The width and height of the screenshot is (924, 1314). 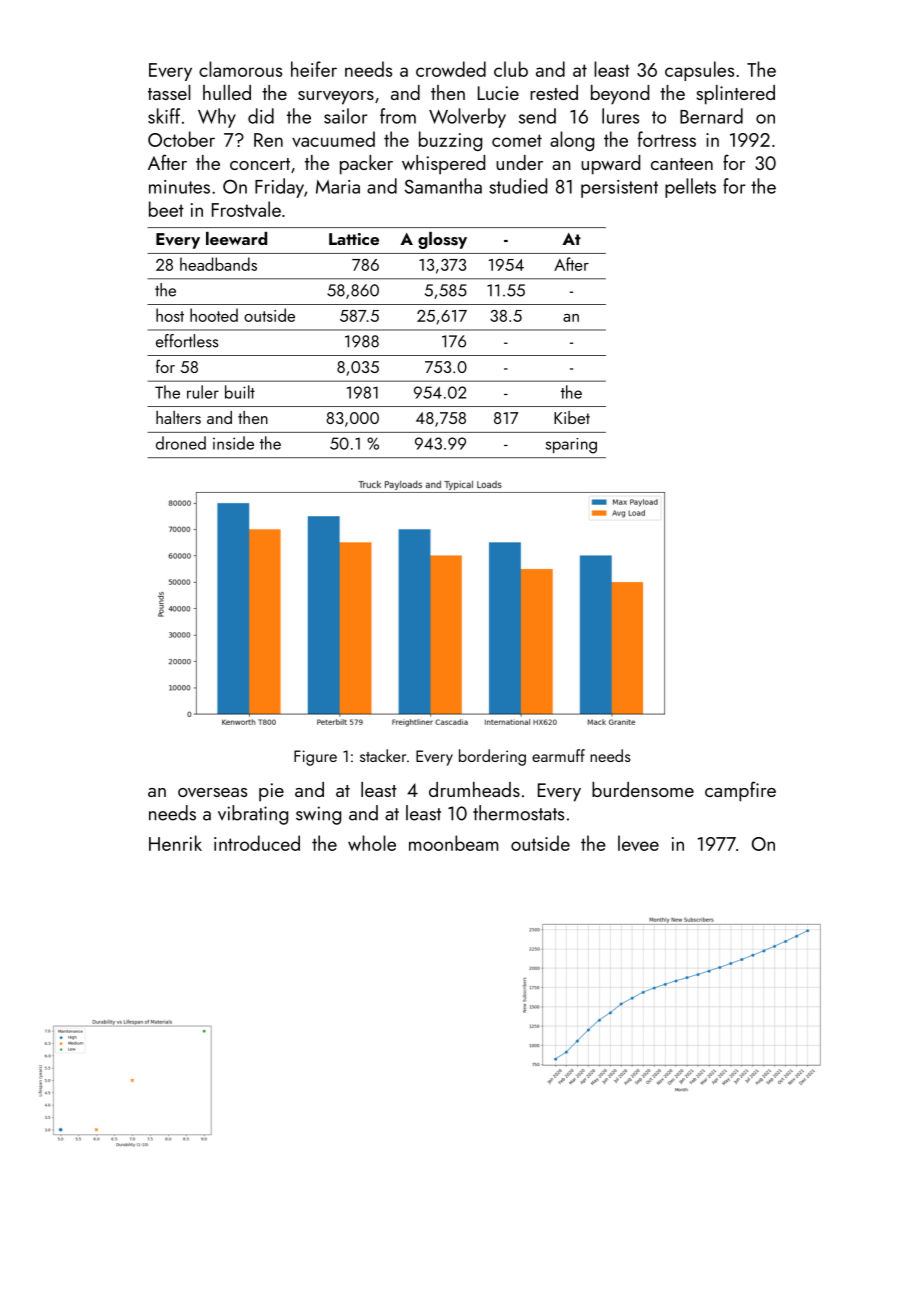 I want to click on thermostats, so click(x=518, y=813).
